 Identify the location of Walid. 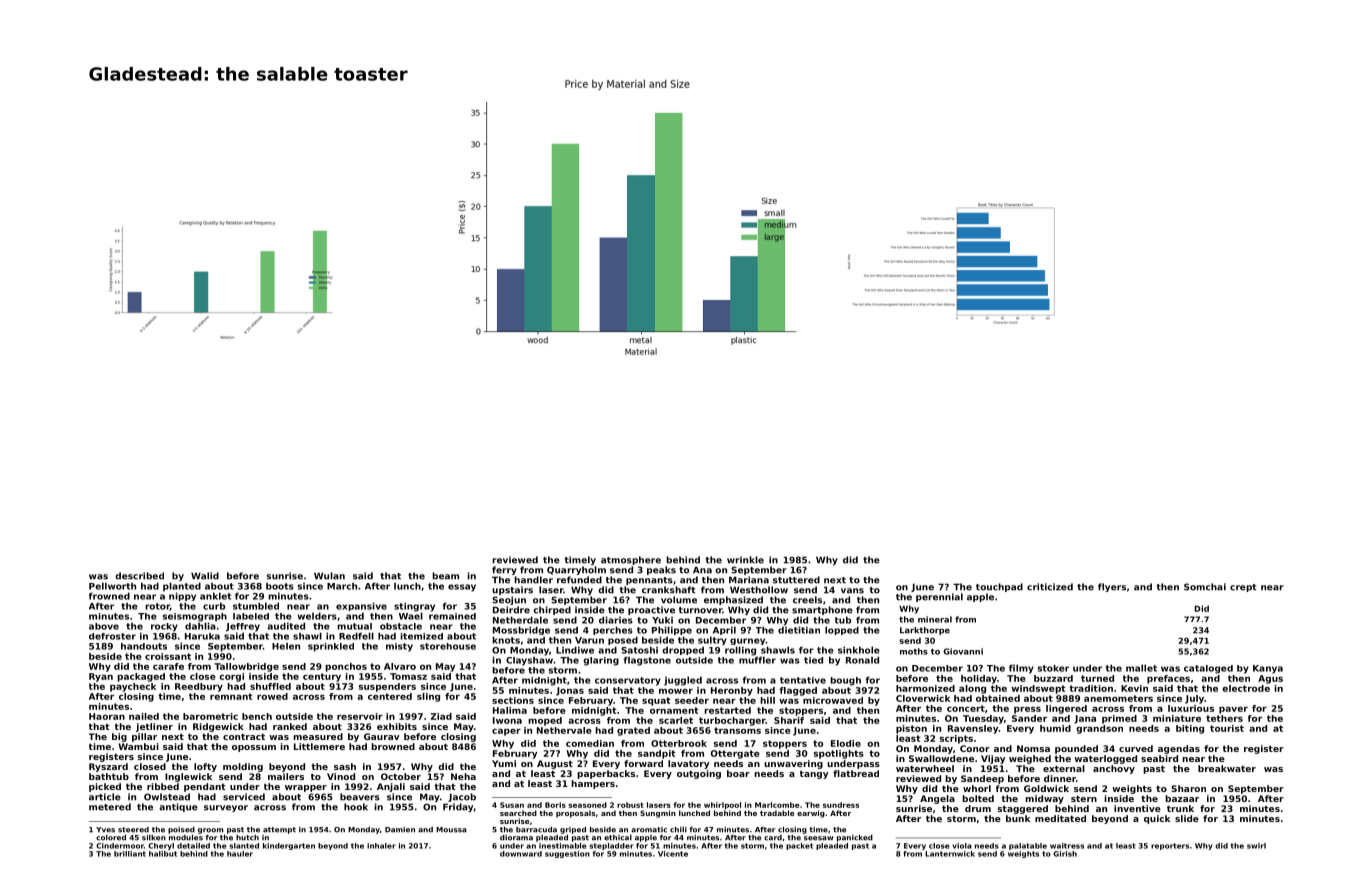
(205, 576).
